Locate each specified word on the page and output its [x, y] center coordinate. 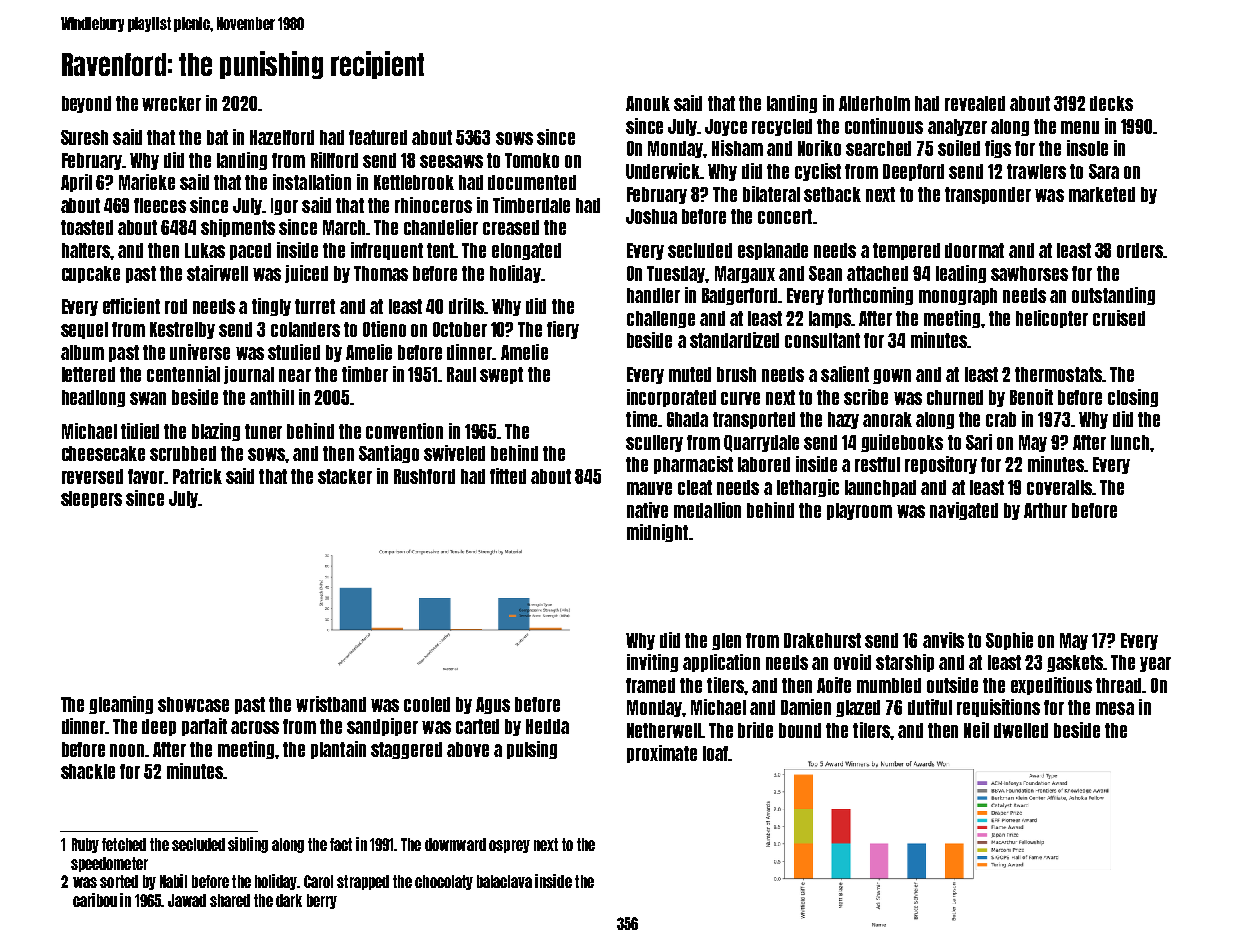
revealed [975, 103]
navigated [964, 511]
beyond [86, 104]
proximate [662, 754]
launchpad [880, 488]
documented [532, 182]
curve [740, 398]
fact [341, 844]
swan [148, 398]
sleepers [91, 499]
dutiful [930, 707]
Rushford [424, 476]
